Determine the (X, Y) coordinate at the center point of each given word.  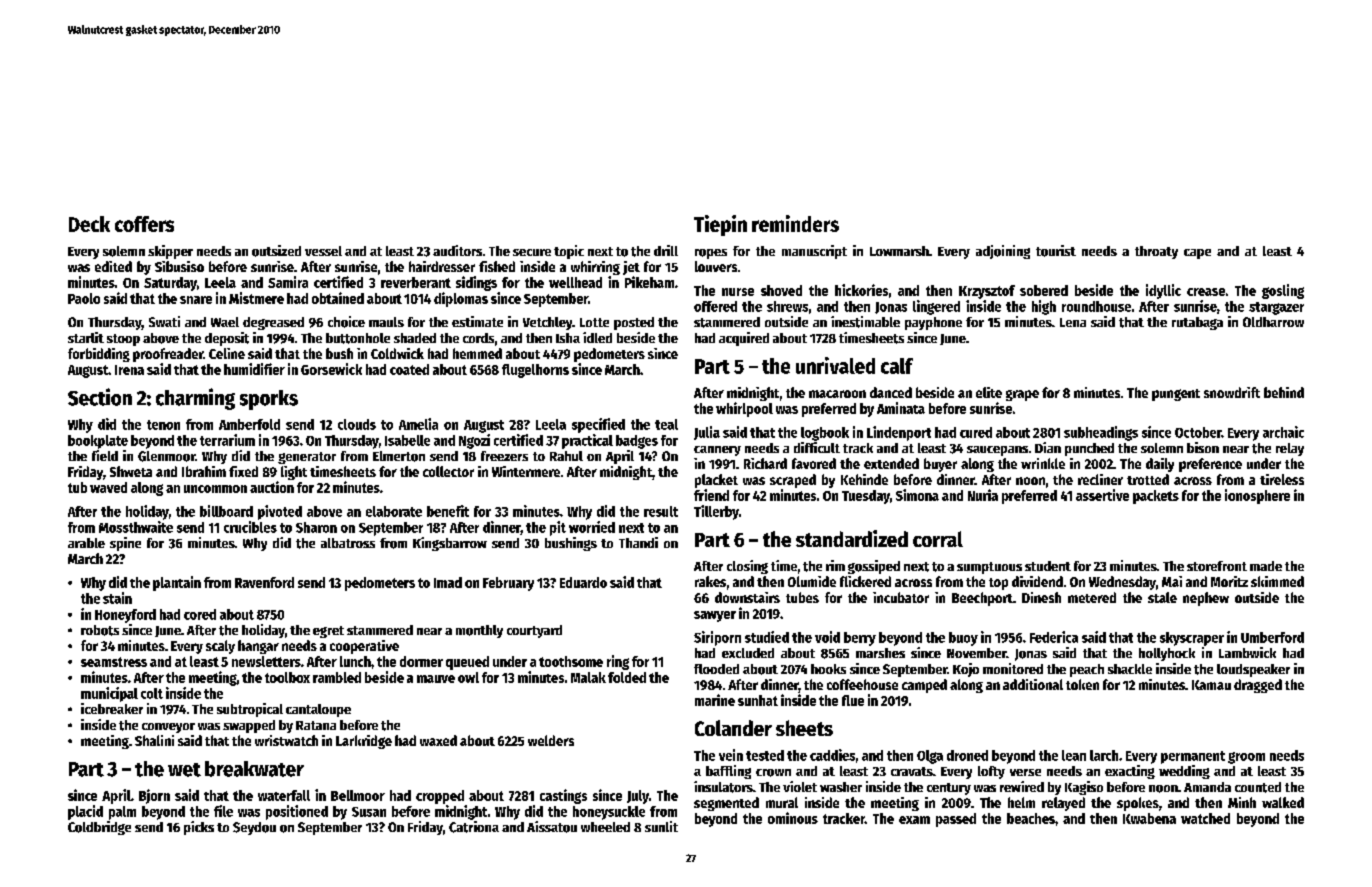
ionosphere (1257, 496)
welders (551, 740)
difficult (817, 447)
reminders (795, 223)
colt (152, 693)
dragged (1258, 686)
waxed (438, 740)
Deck (89, 224)
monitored (1013, 668)
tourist (1056, 251)
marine (715, 700)
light (294, 473)
